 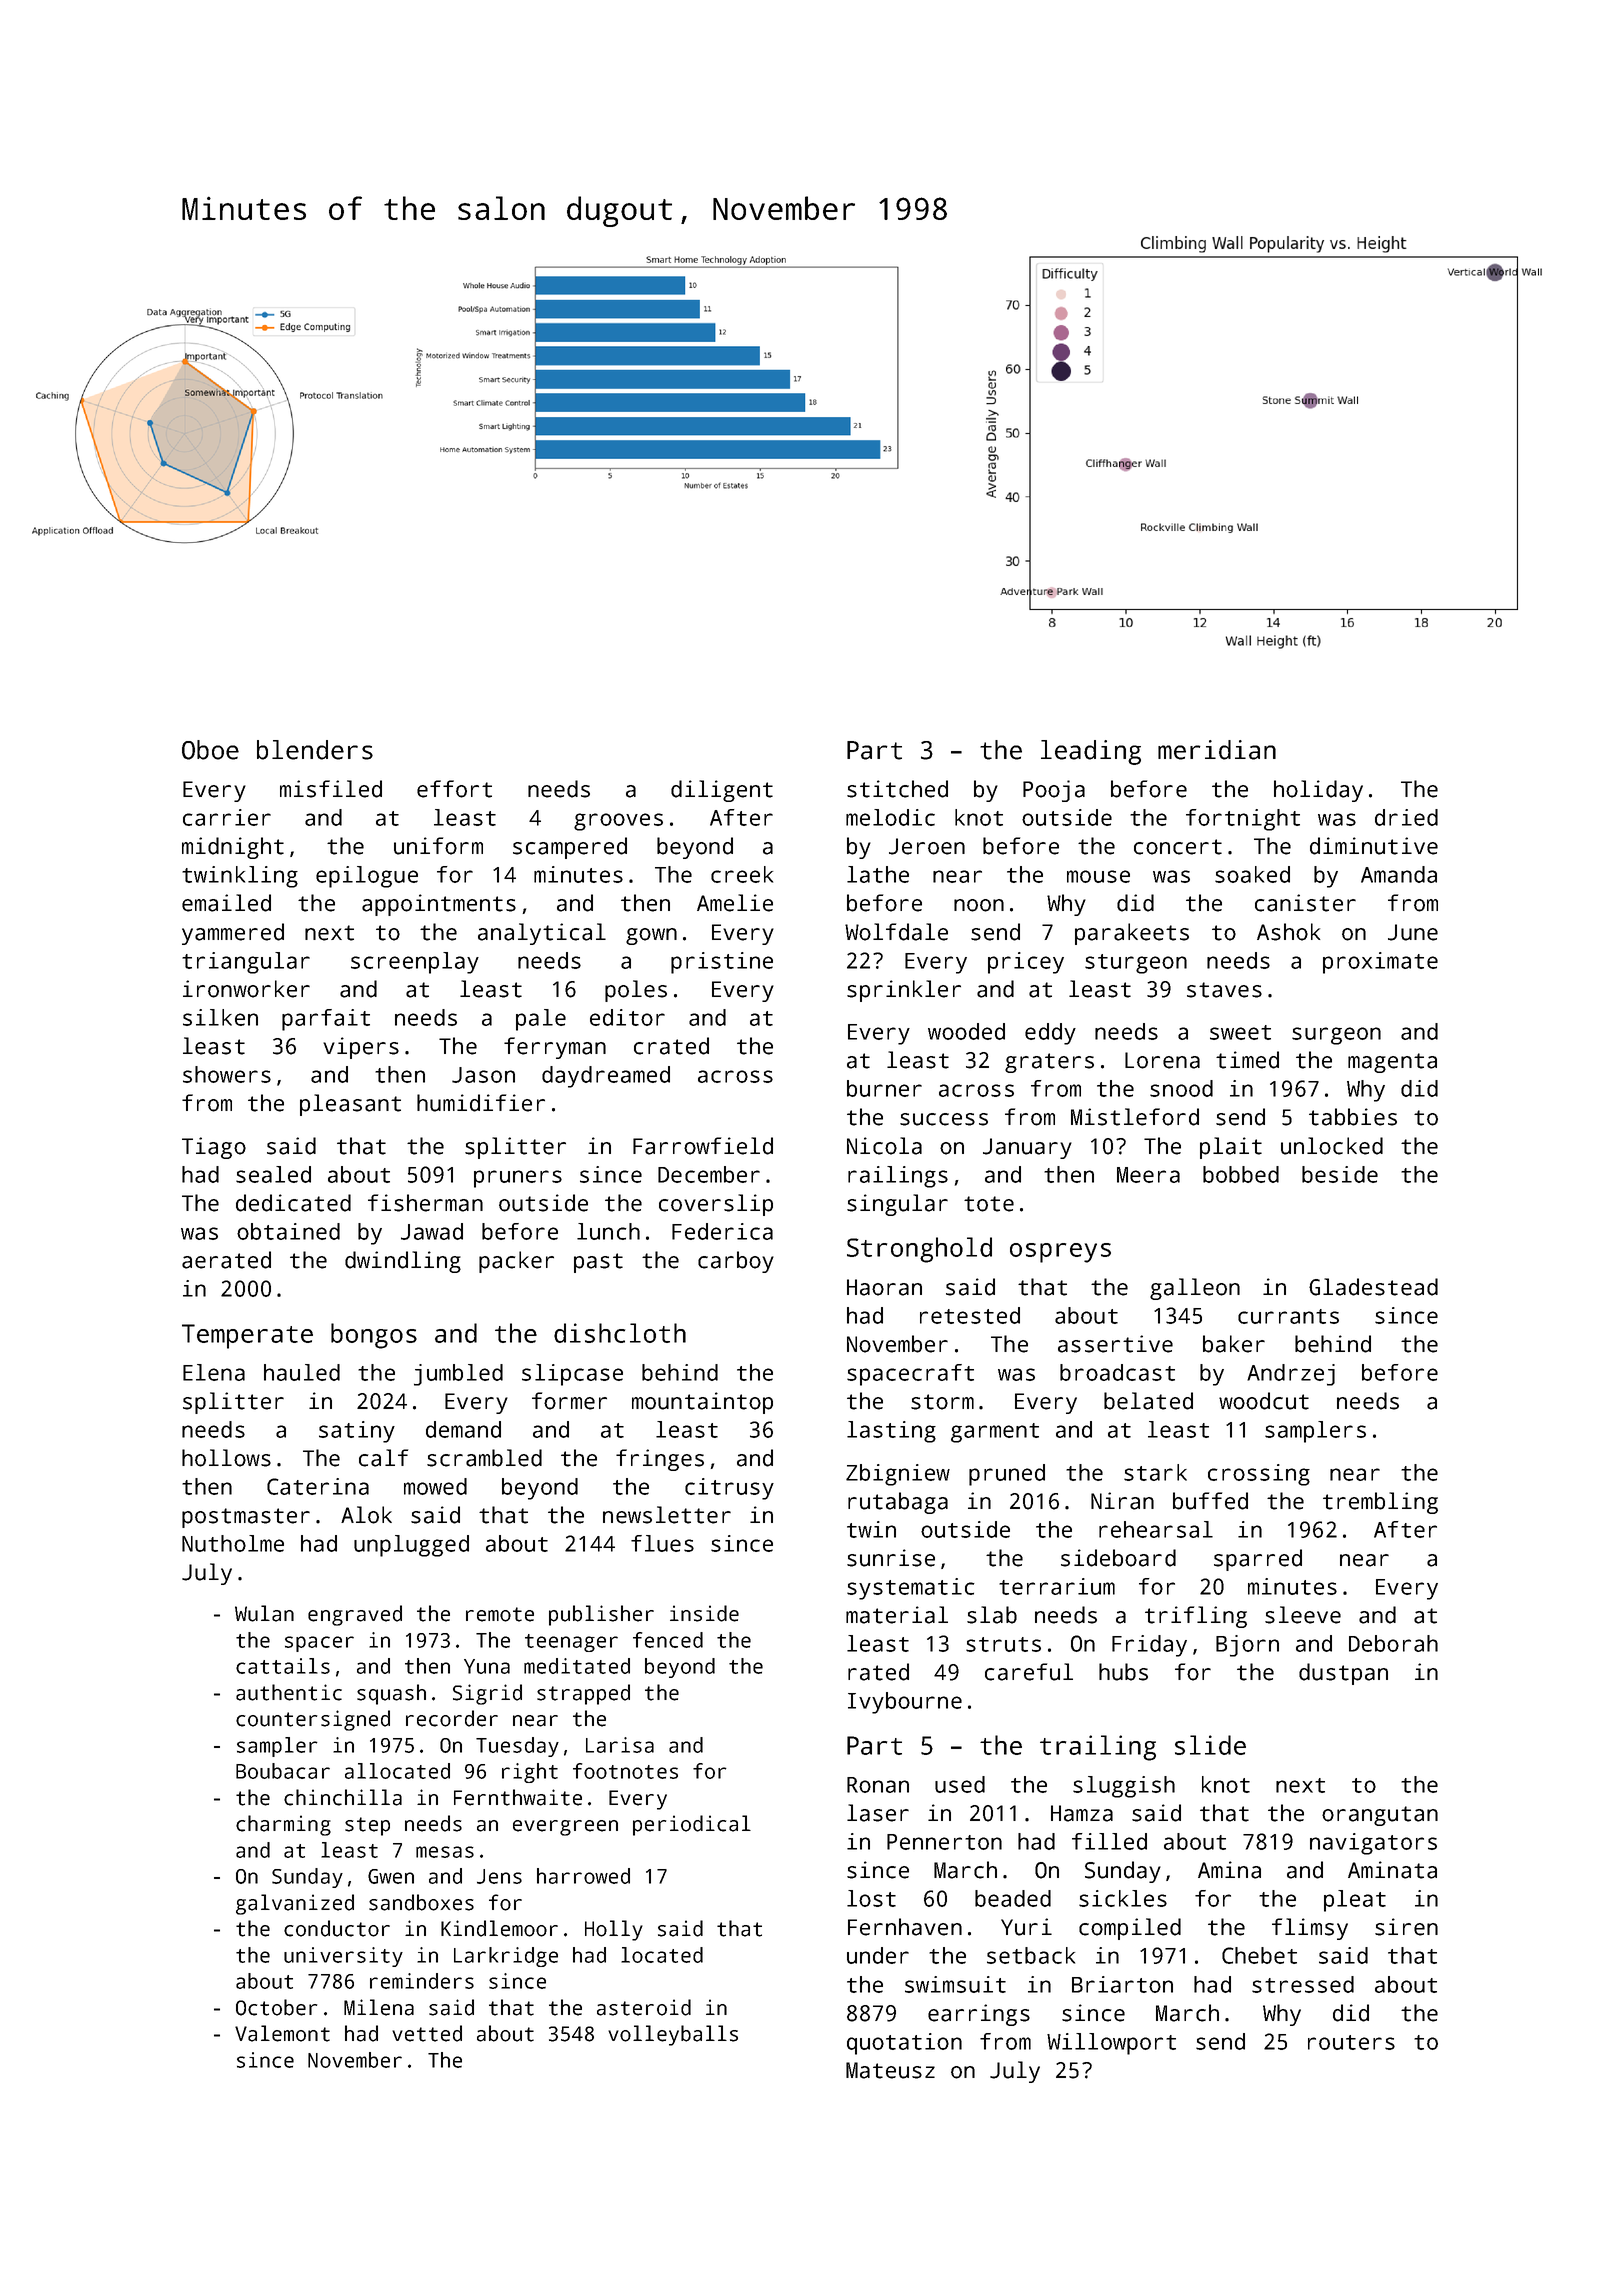 What do you see at coordinates (1217, 750) in the image?
I see `meridian` at bounding box center [1217, 750].
